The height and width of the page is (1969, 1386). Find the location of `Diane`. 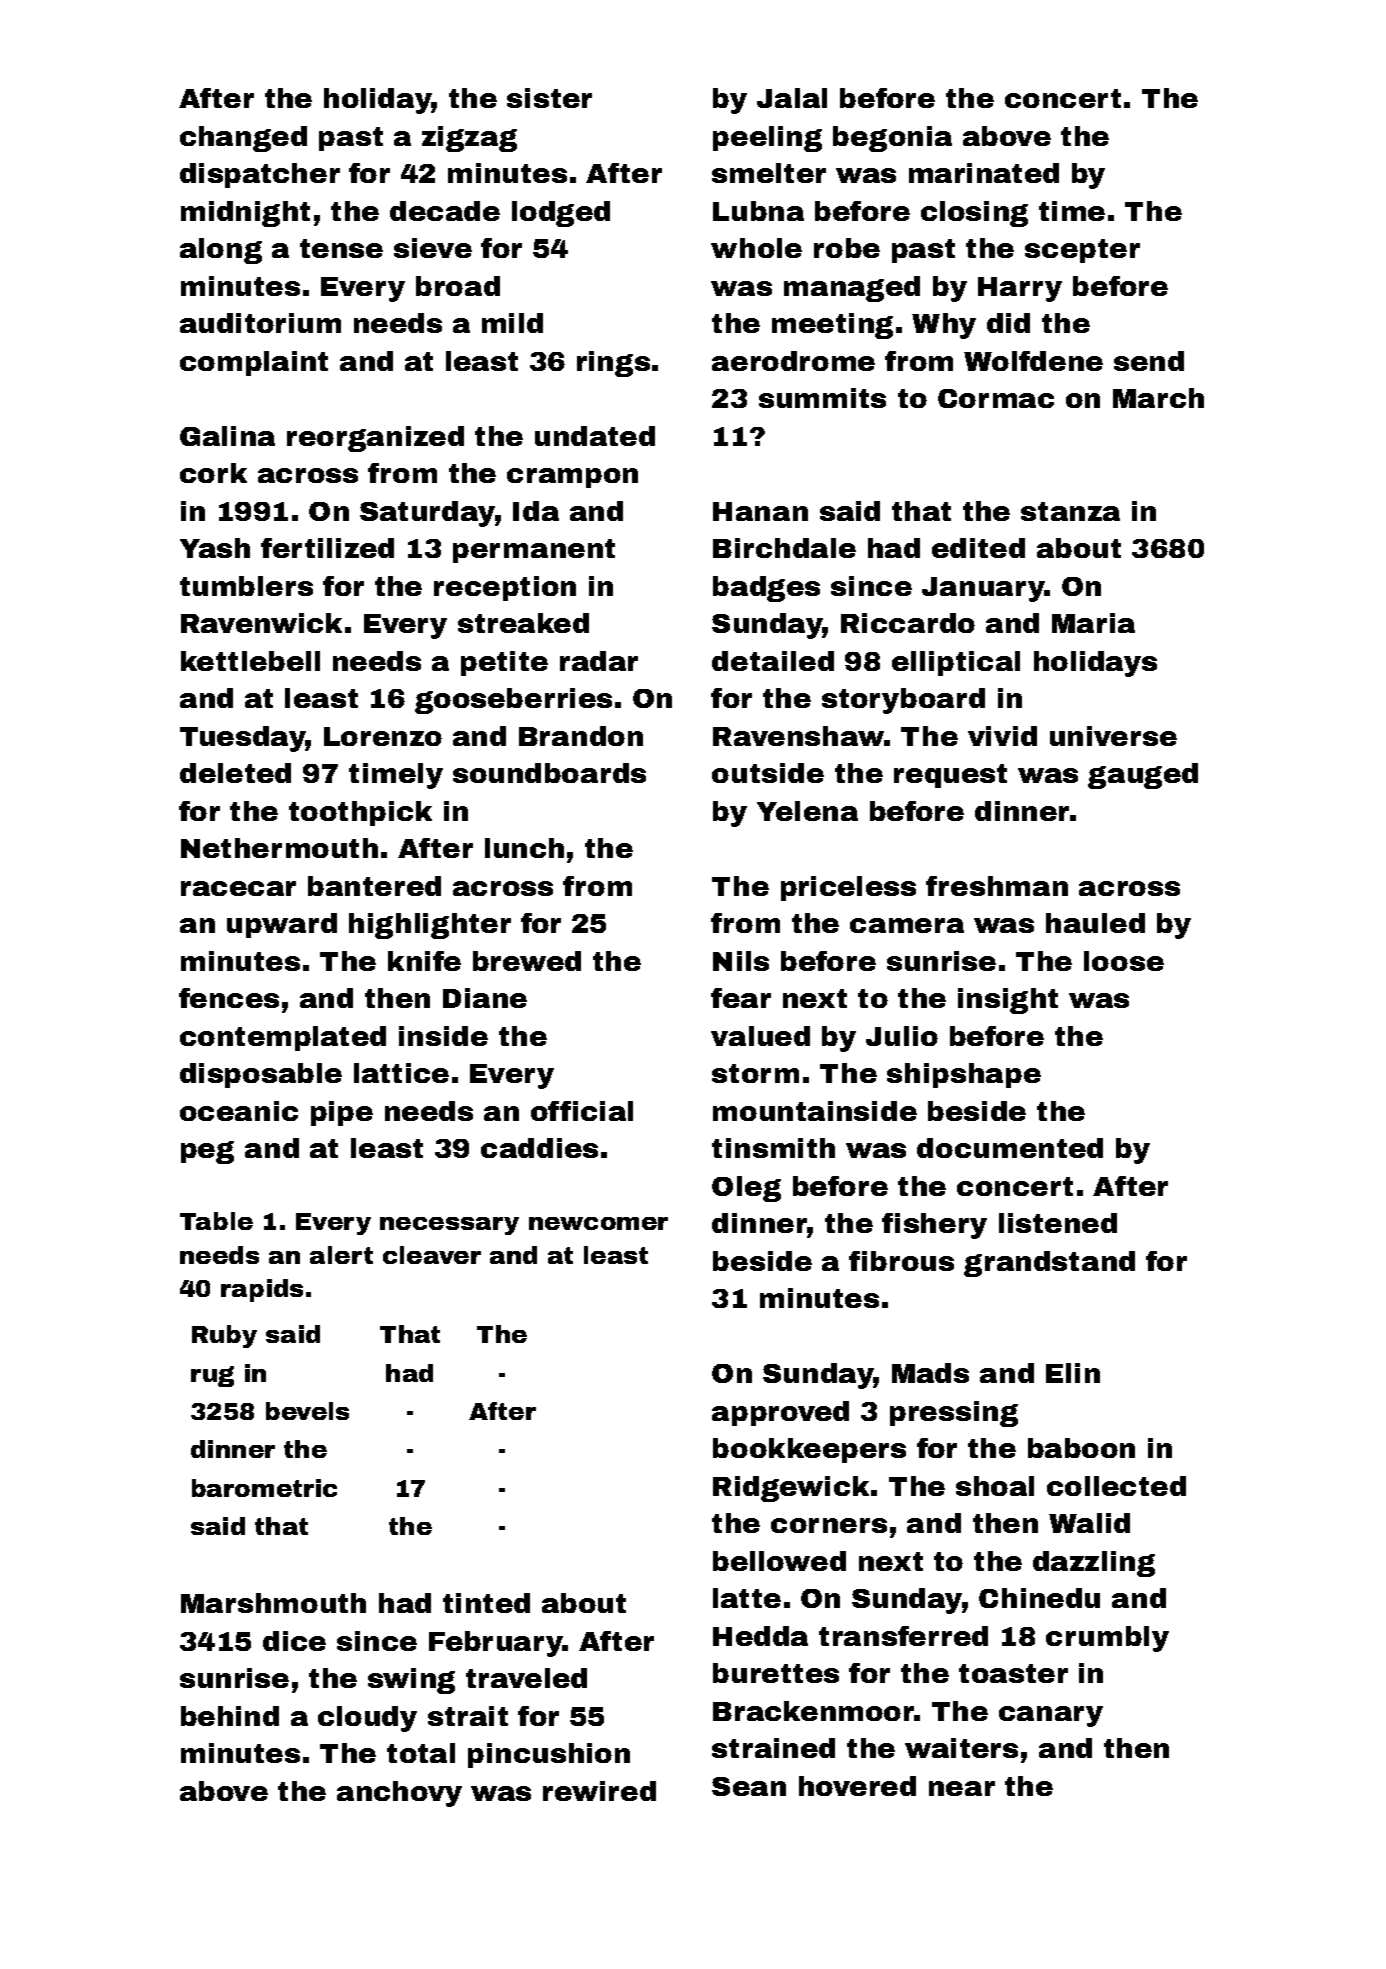

Diane is located at coordinates (485, 998).
